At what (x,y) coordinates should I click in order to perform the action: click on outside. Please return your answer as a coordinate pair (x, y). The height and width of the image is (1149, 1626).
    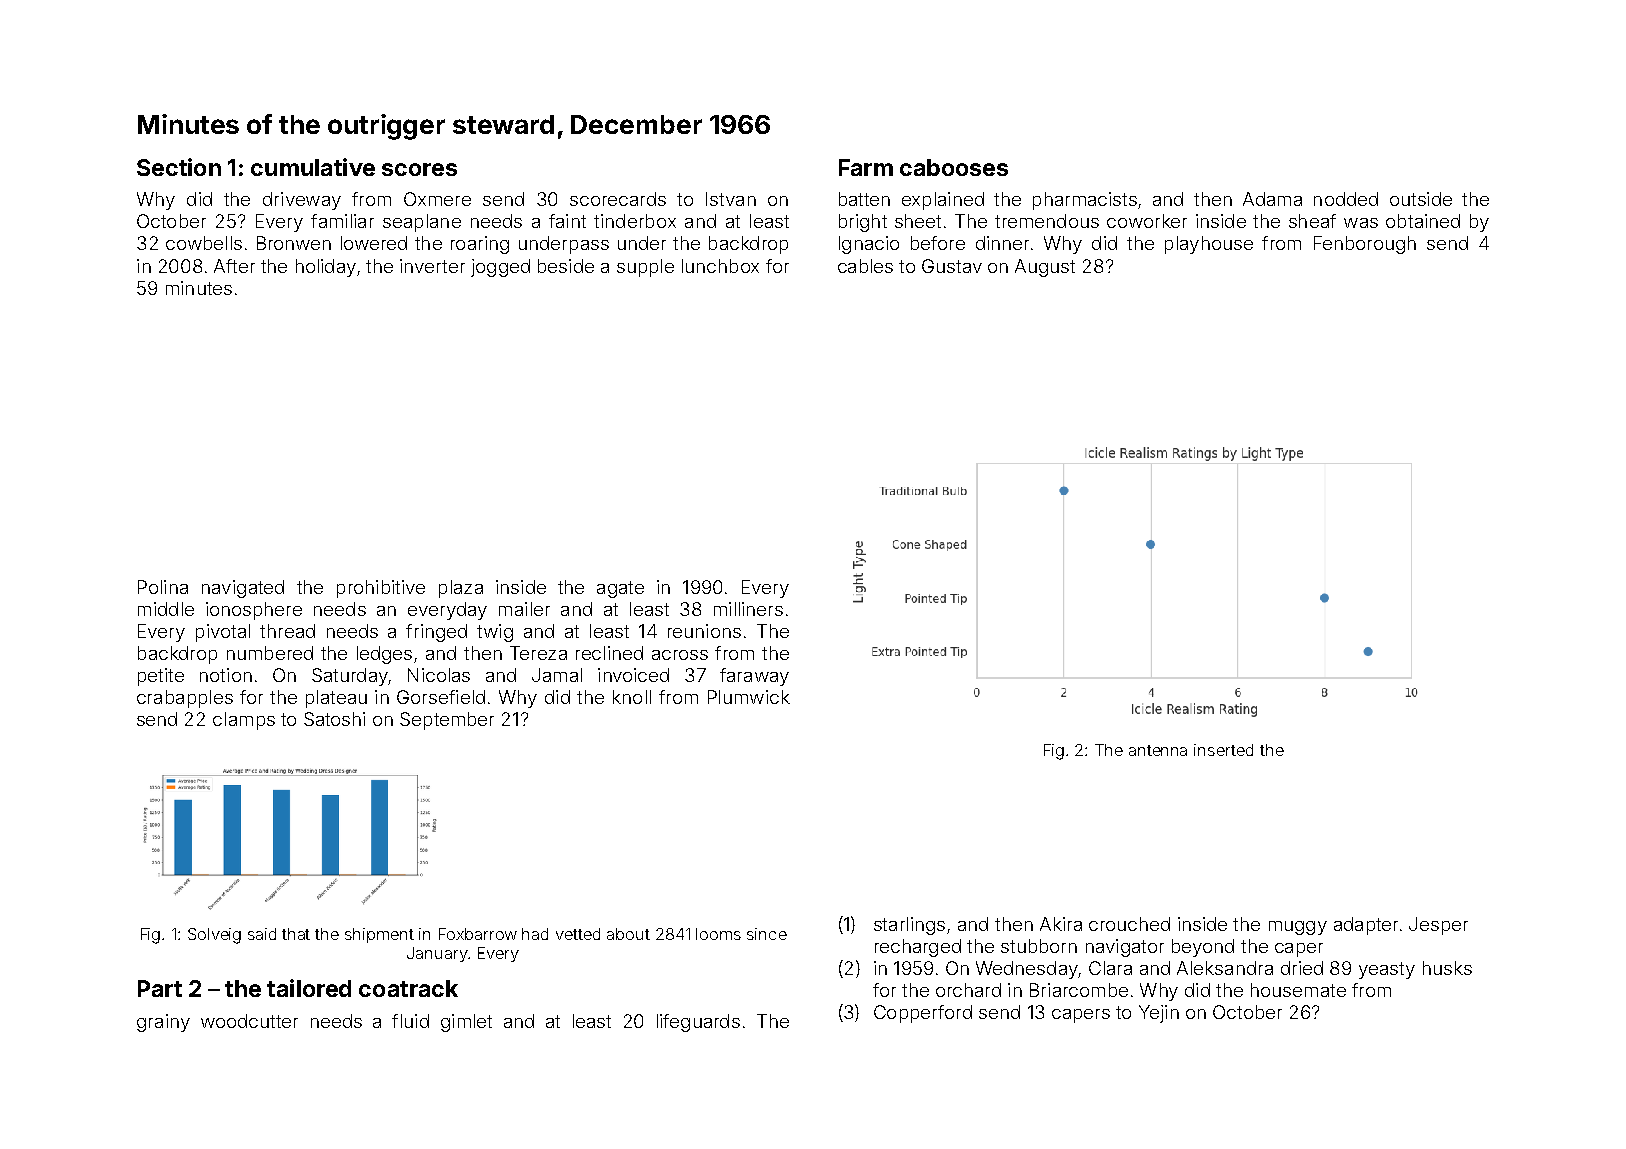
    Looking at the image, I should click on (1421, 199).
